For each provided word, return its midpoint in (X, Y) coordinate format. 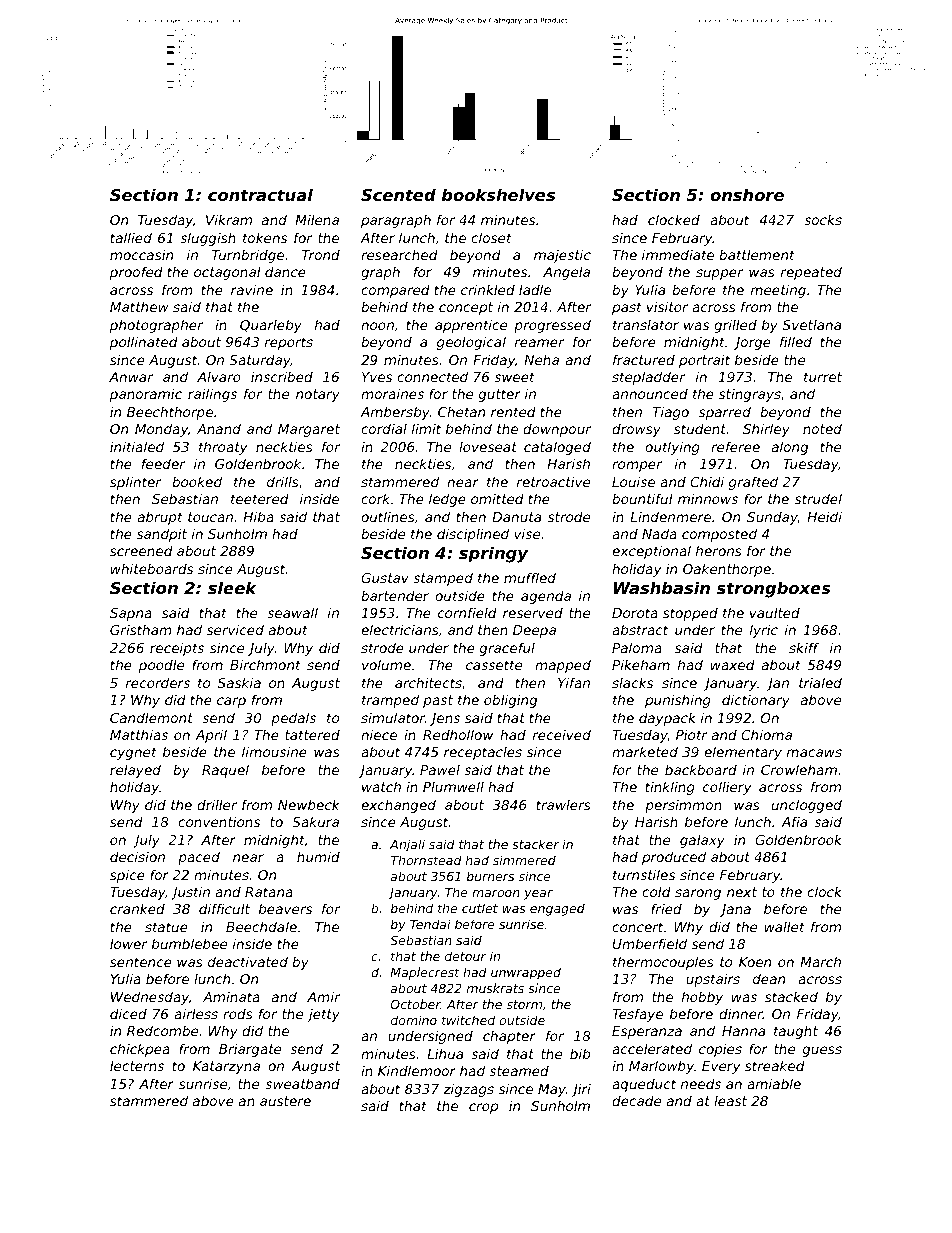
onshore (747, 194)
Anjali (407, 845)
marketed (645, 751)
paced (199, 858)
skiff (804, 647)
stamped (443, 579)
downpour (557, 430)
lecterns (137, 1065)
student (700, 428)
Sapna (131, 614)
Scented (398, 194)
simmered (524, 860)
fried (666, 908)
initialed (137, 446)
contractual (260, 194)
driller (217, 804)
